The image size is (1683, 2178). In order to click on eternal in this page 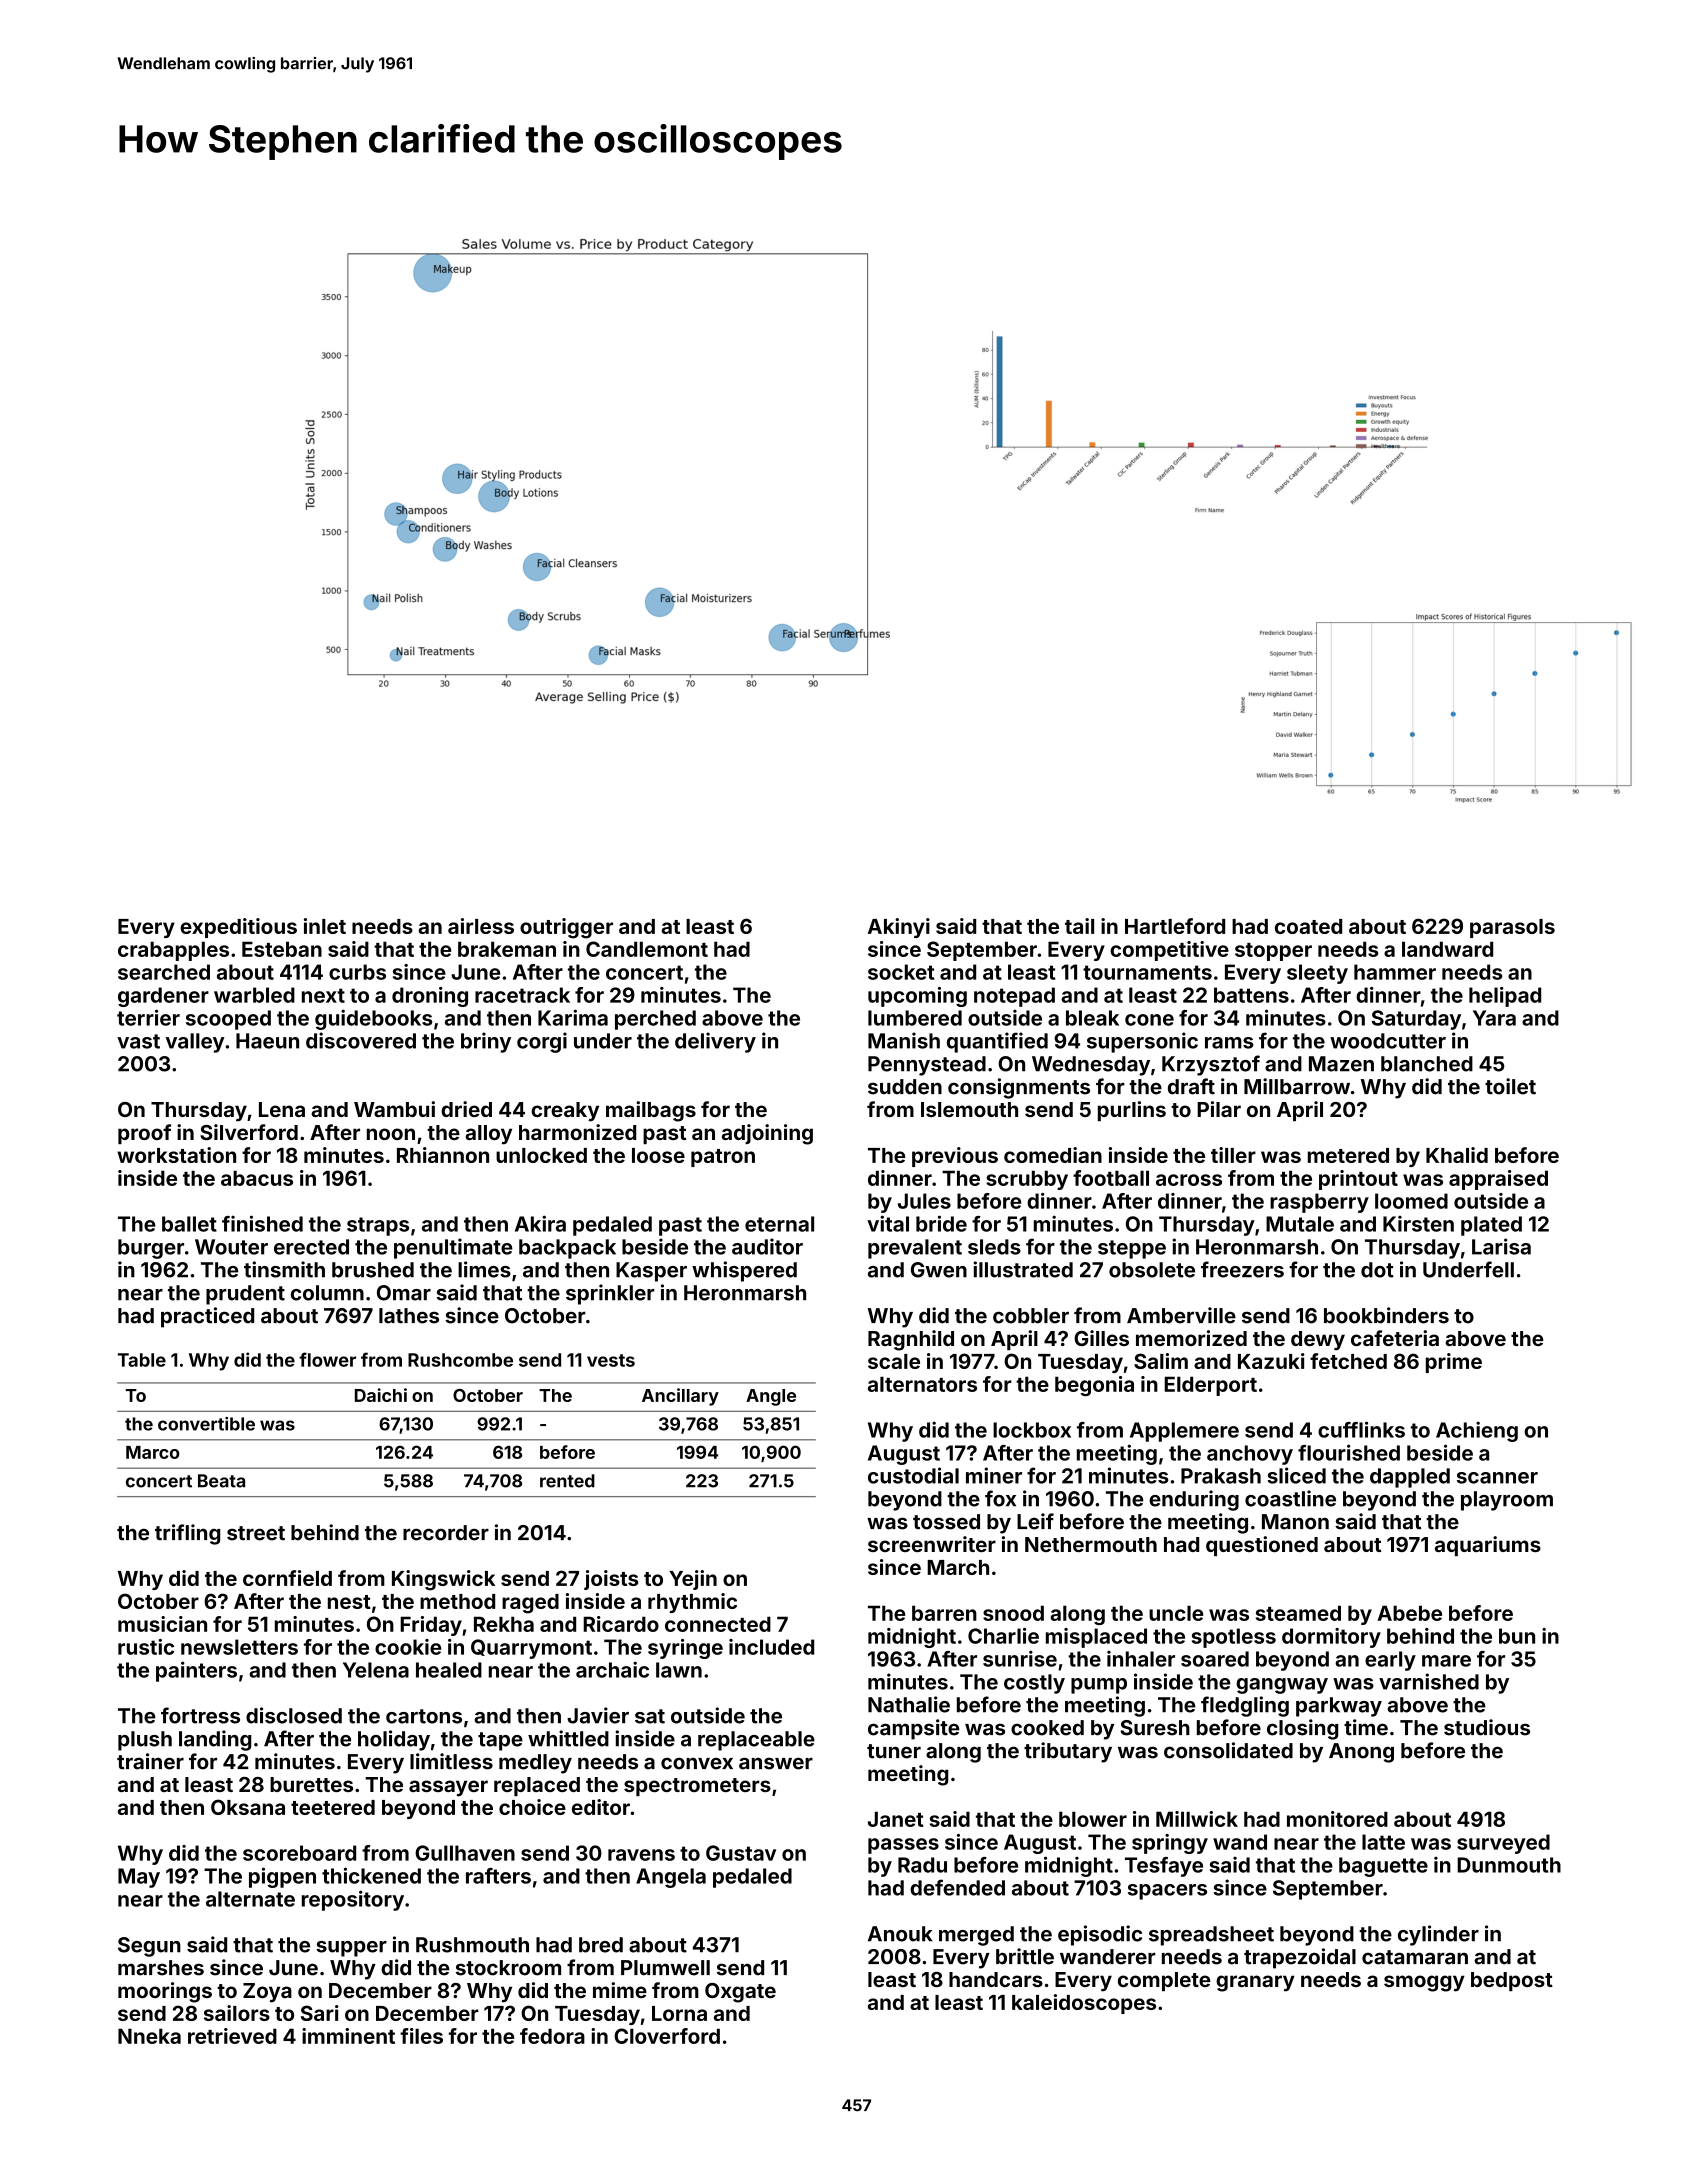, I will do `click(779, 1224)`.
